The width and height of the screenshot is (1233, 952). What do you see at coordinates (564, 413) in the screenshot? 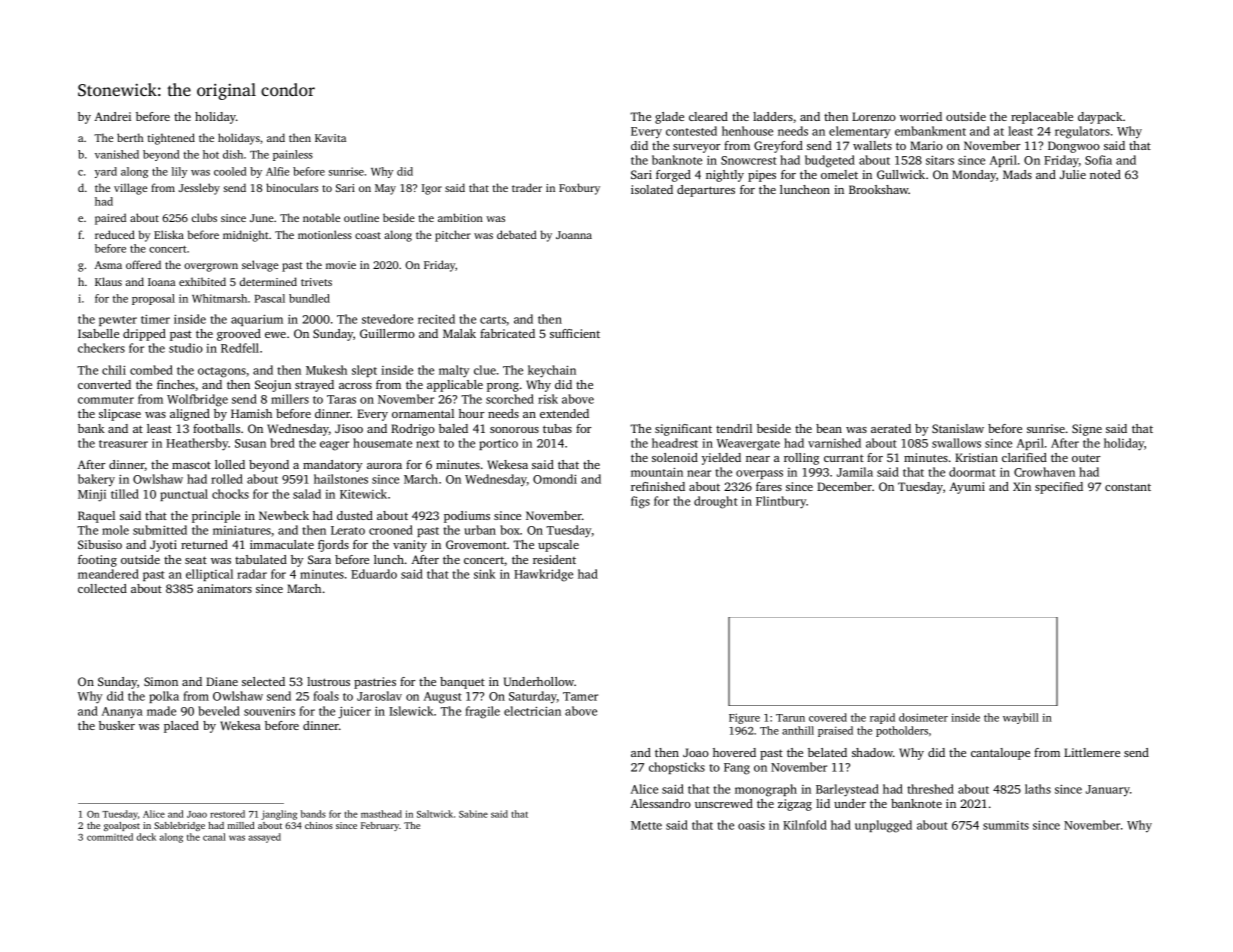
I see `extended` at bounding box center [564, 413].
